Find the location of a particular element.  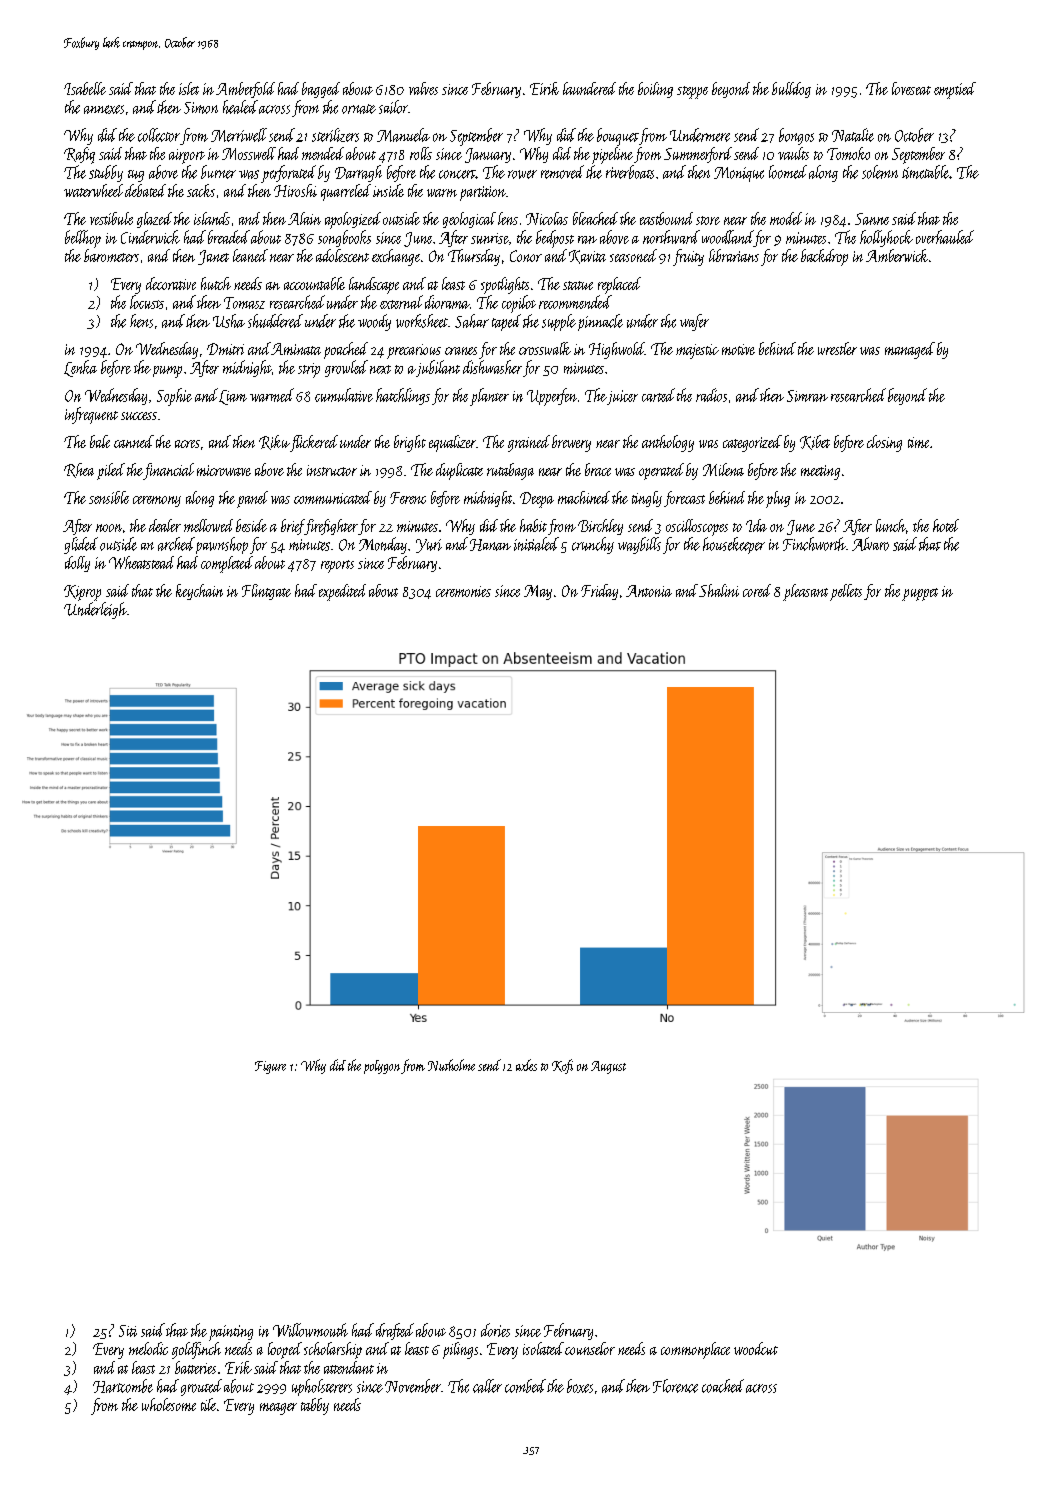

ceremonies is located at coordinates (463, 591).
